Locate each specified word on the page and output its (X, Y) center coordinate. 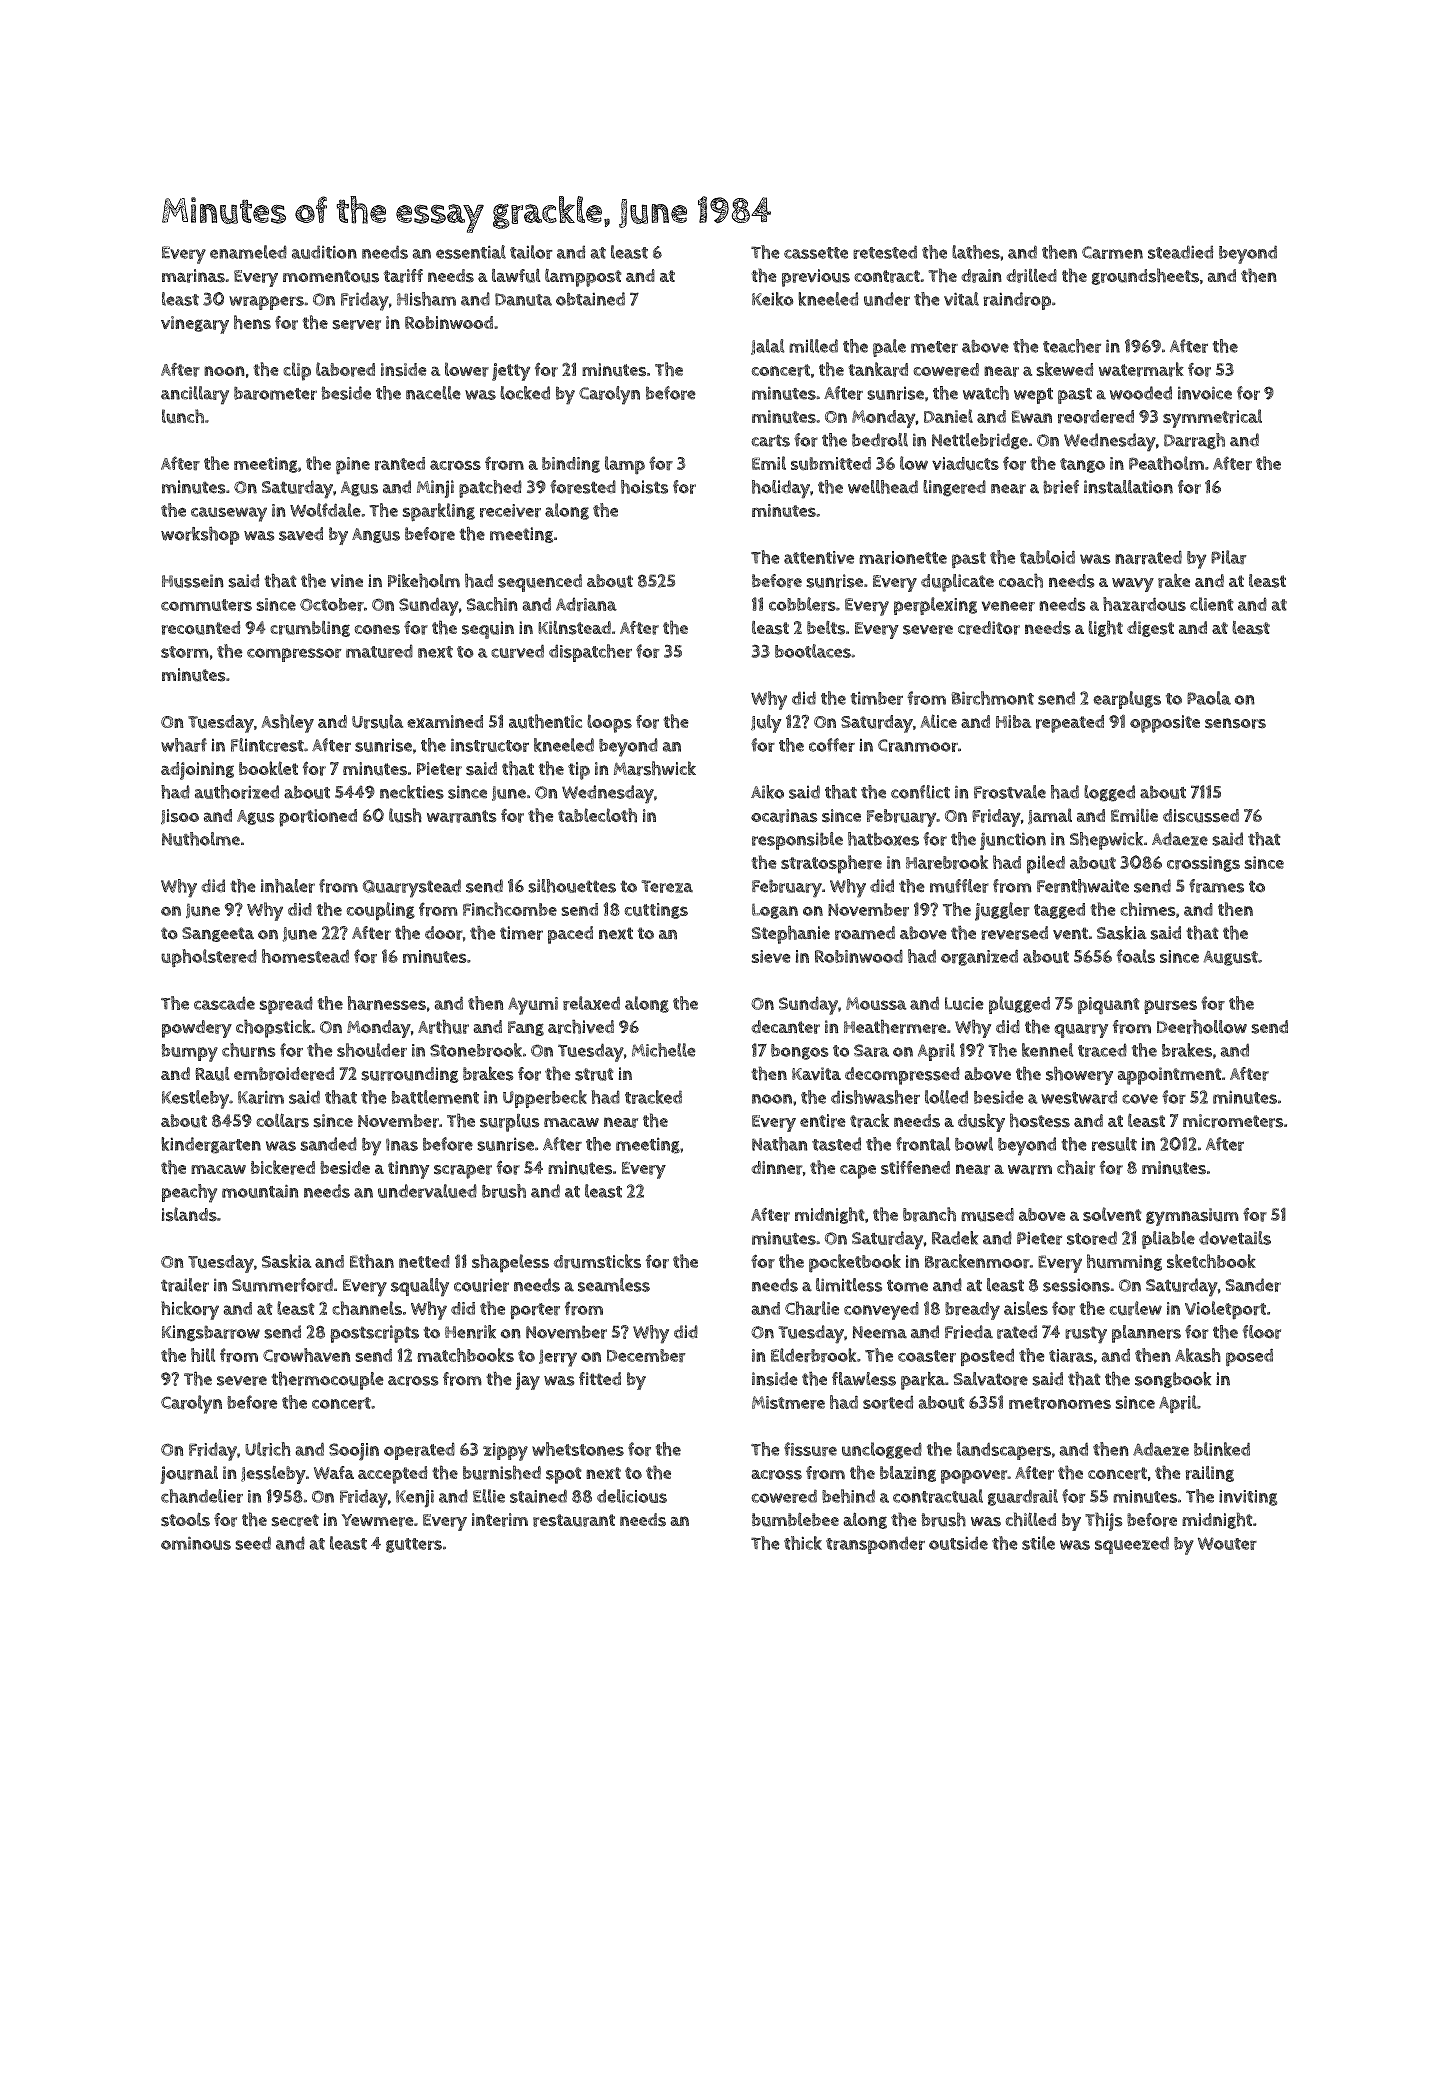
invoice (1205, 393)
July (766, 723)
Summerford (282, 1285)
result (1114, 1144)
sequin (488, 630)
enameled (248, 252)
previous (816, 278)
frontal (923, 1144)
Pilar (1229, 557)
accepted (393, 1475)
